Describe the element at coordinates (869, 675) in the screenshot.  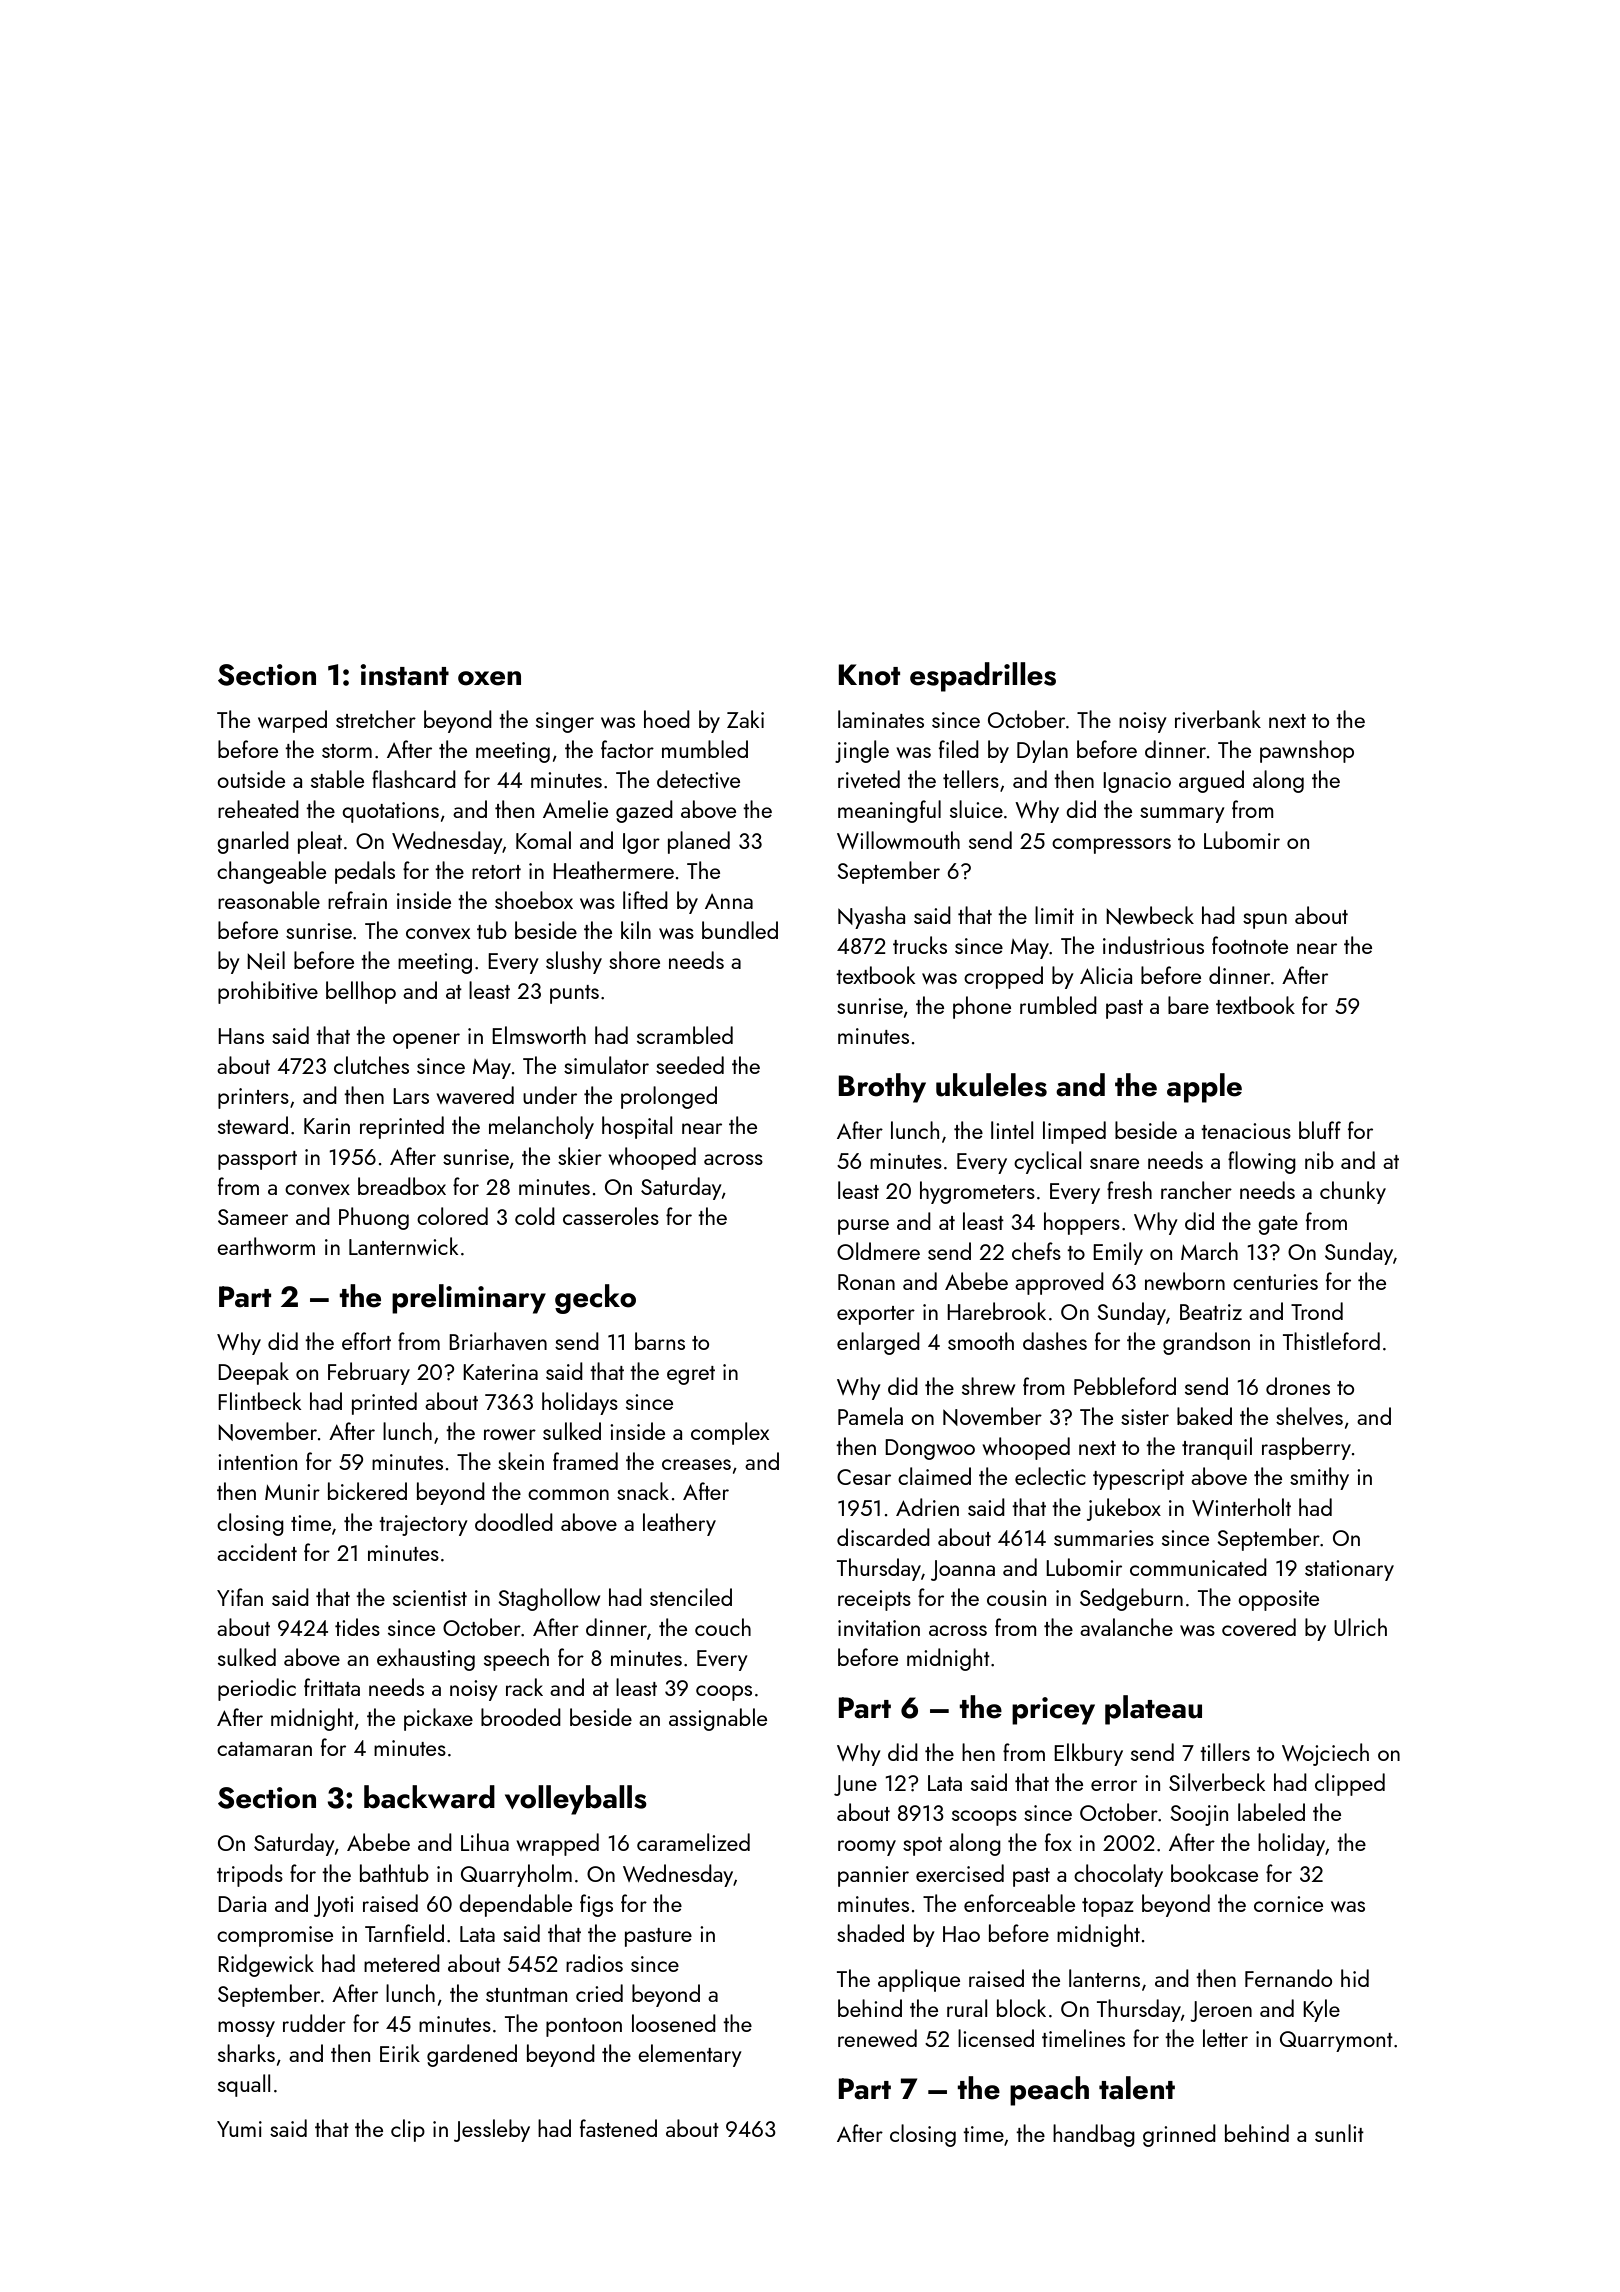
I see `Knot` at that location.
